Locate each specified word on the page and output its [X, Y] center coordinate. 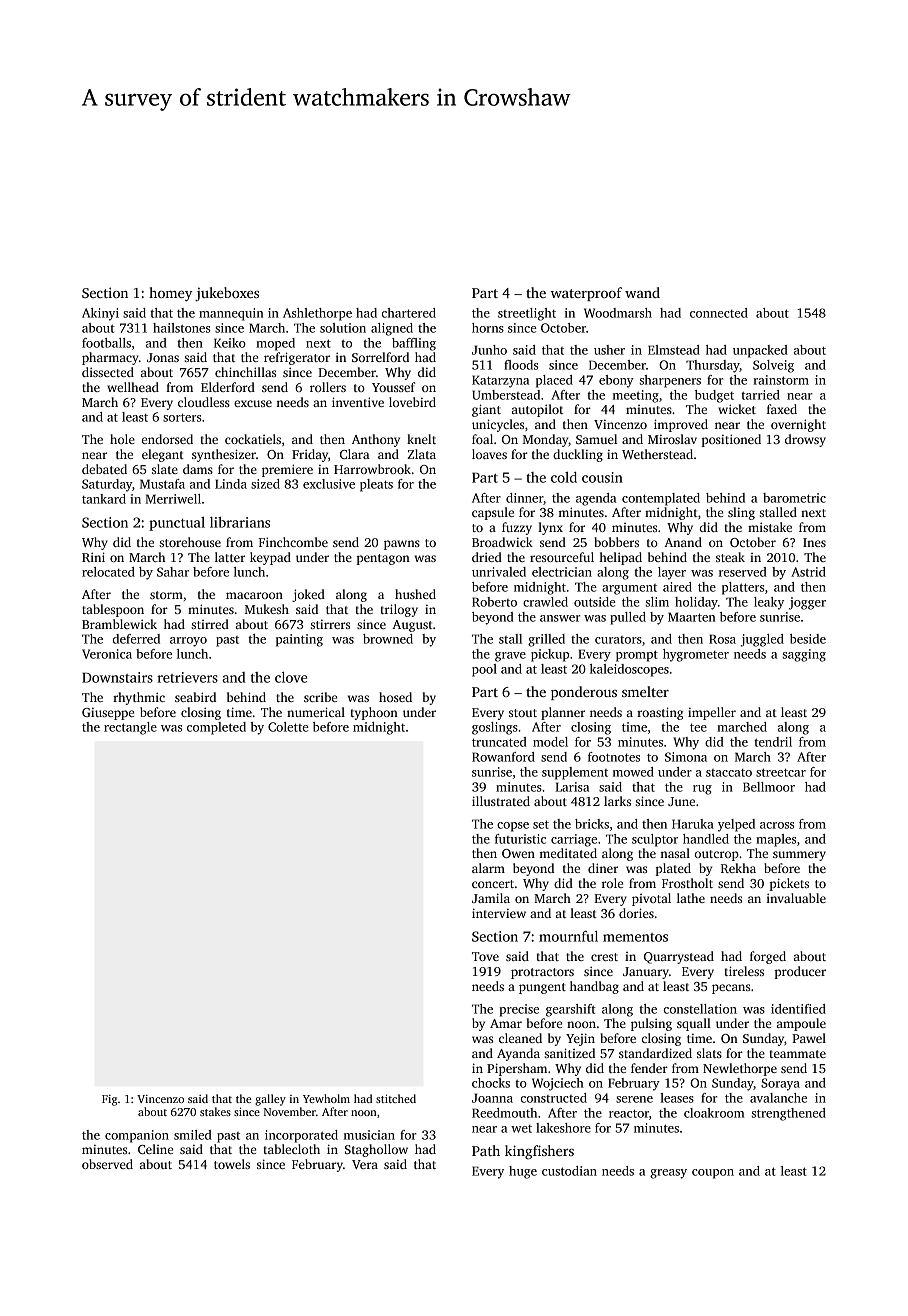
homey [170, 294]
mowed [633, 772]
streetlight [527, 314]
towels [232, 1164]
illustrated [501, 801]
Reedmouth [504, 1113]
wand [642, 292]
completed [216, 728]
